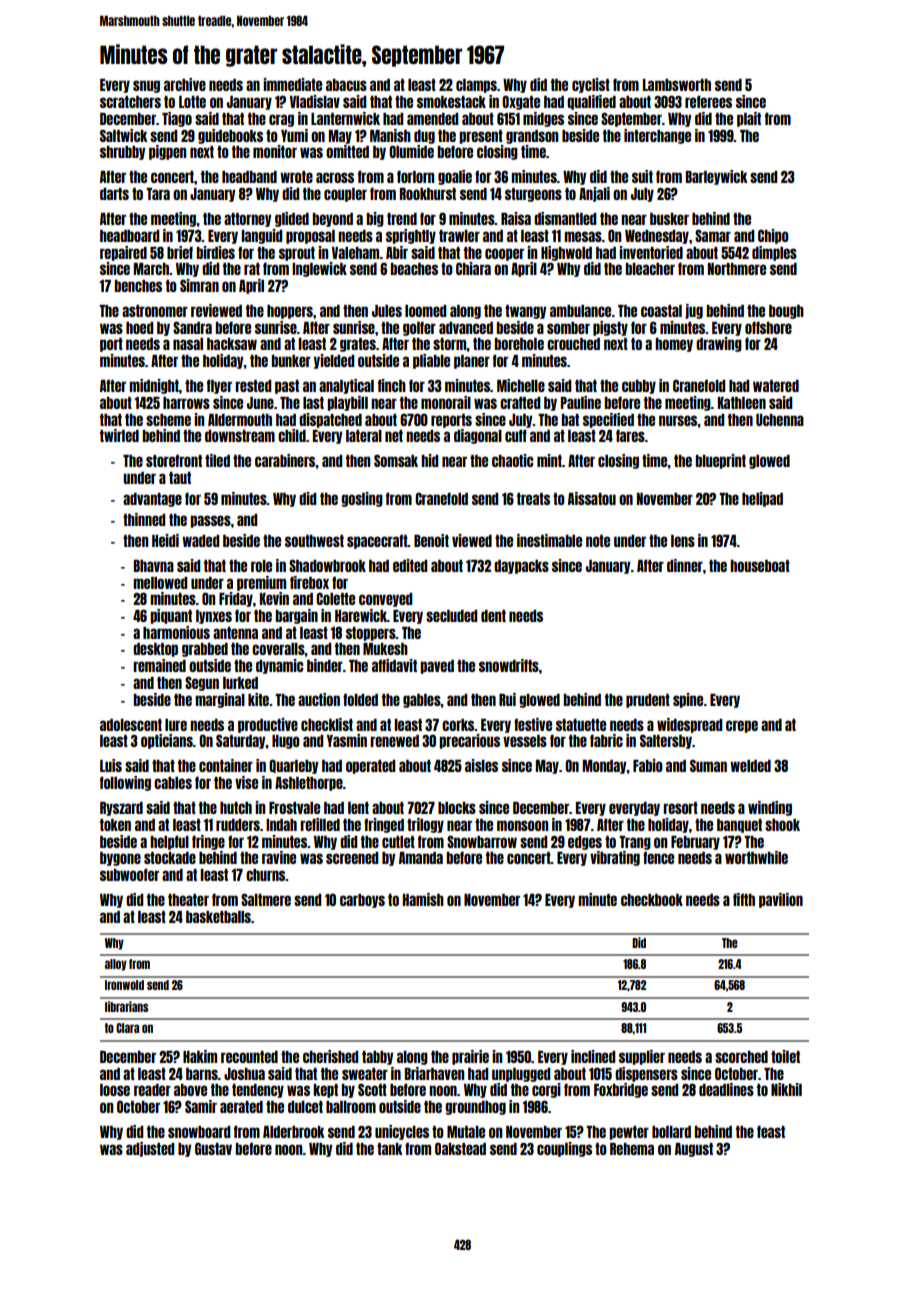 The width and height of the image is (908, 1316). What do you see at coordinates (185, 84) in the image?
I see `archive` at bounding box center [185, 84].
